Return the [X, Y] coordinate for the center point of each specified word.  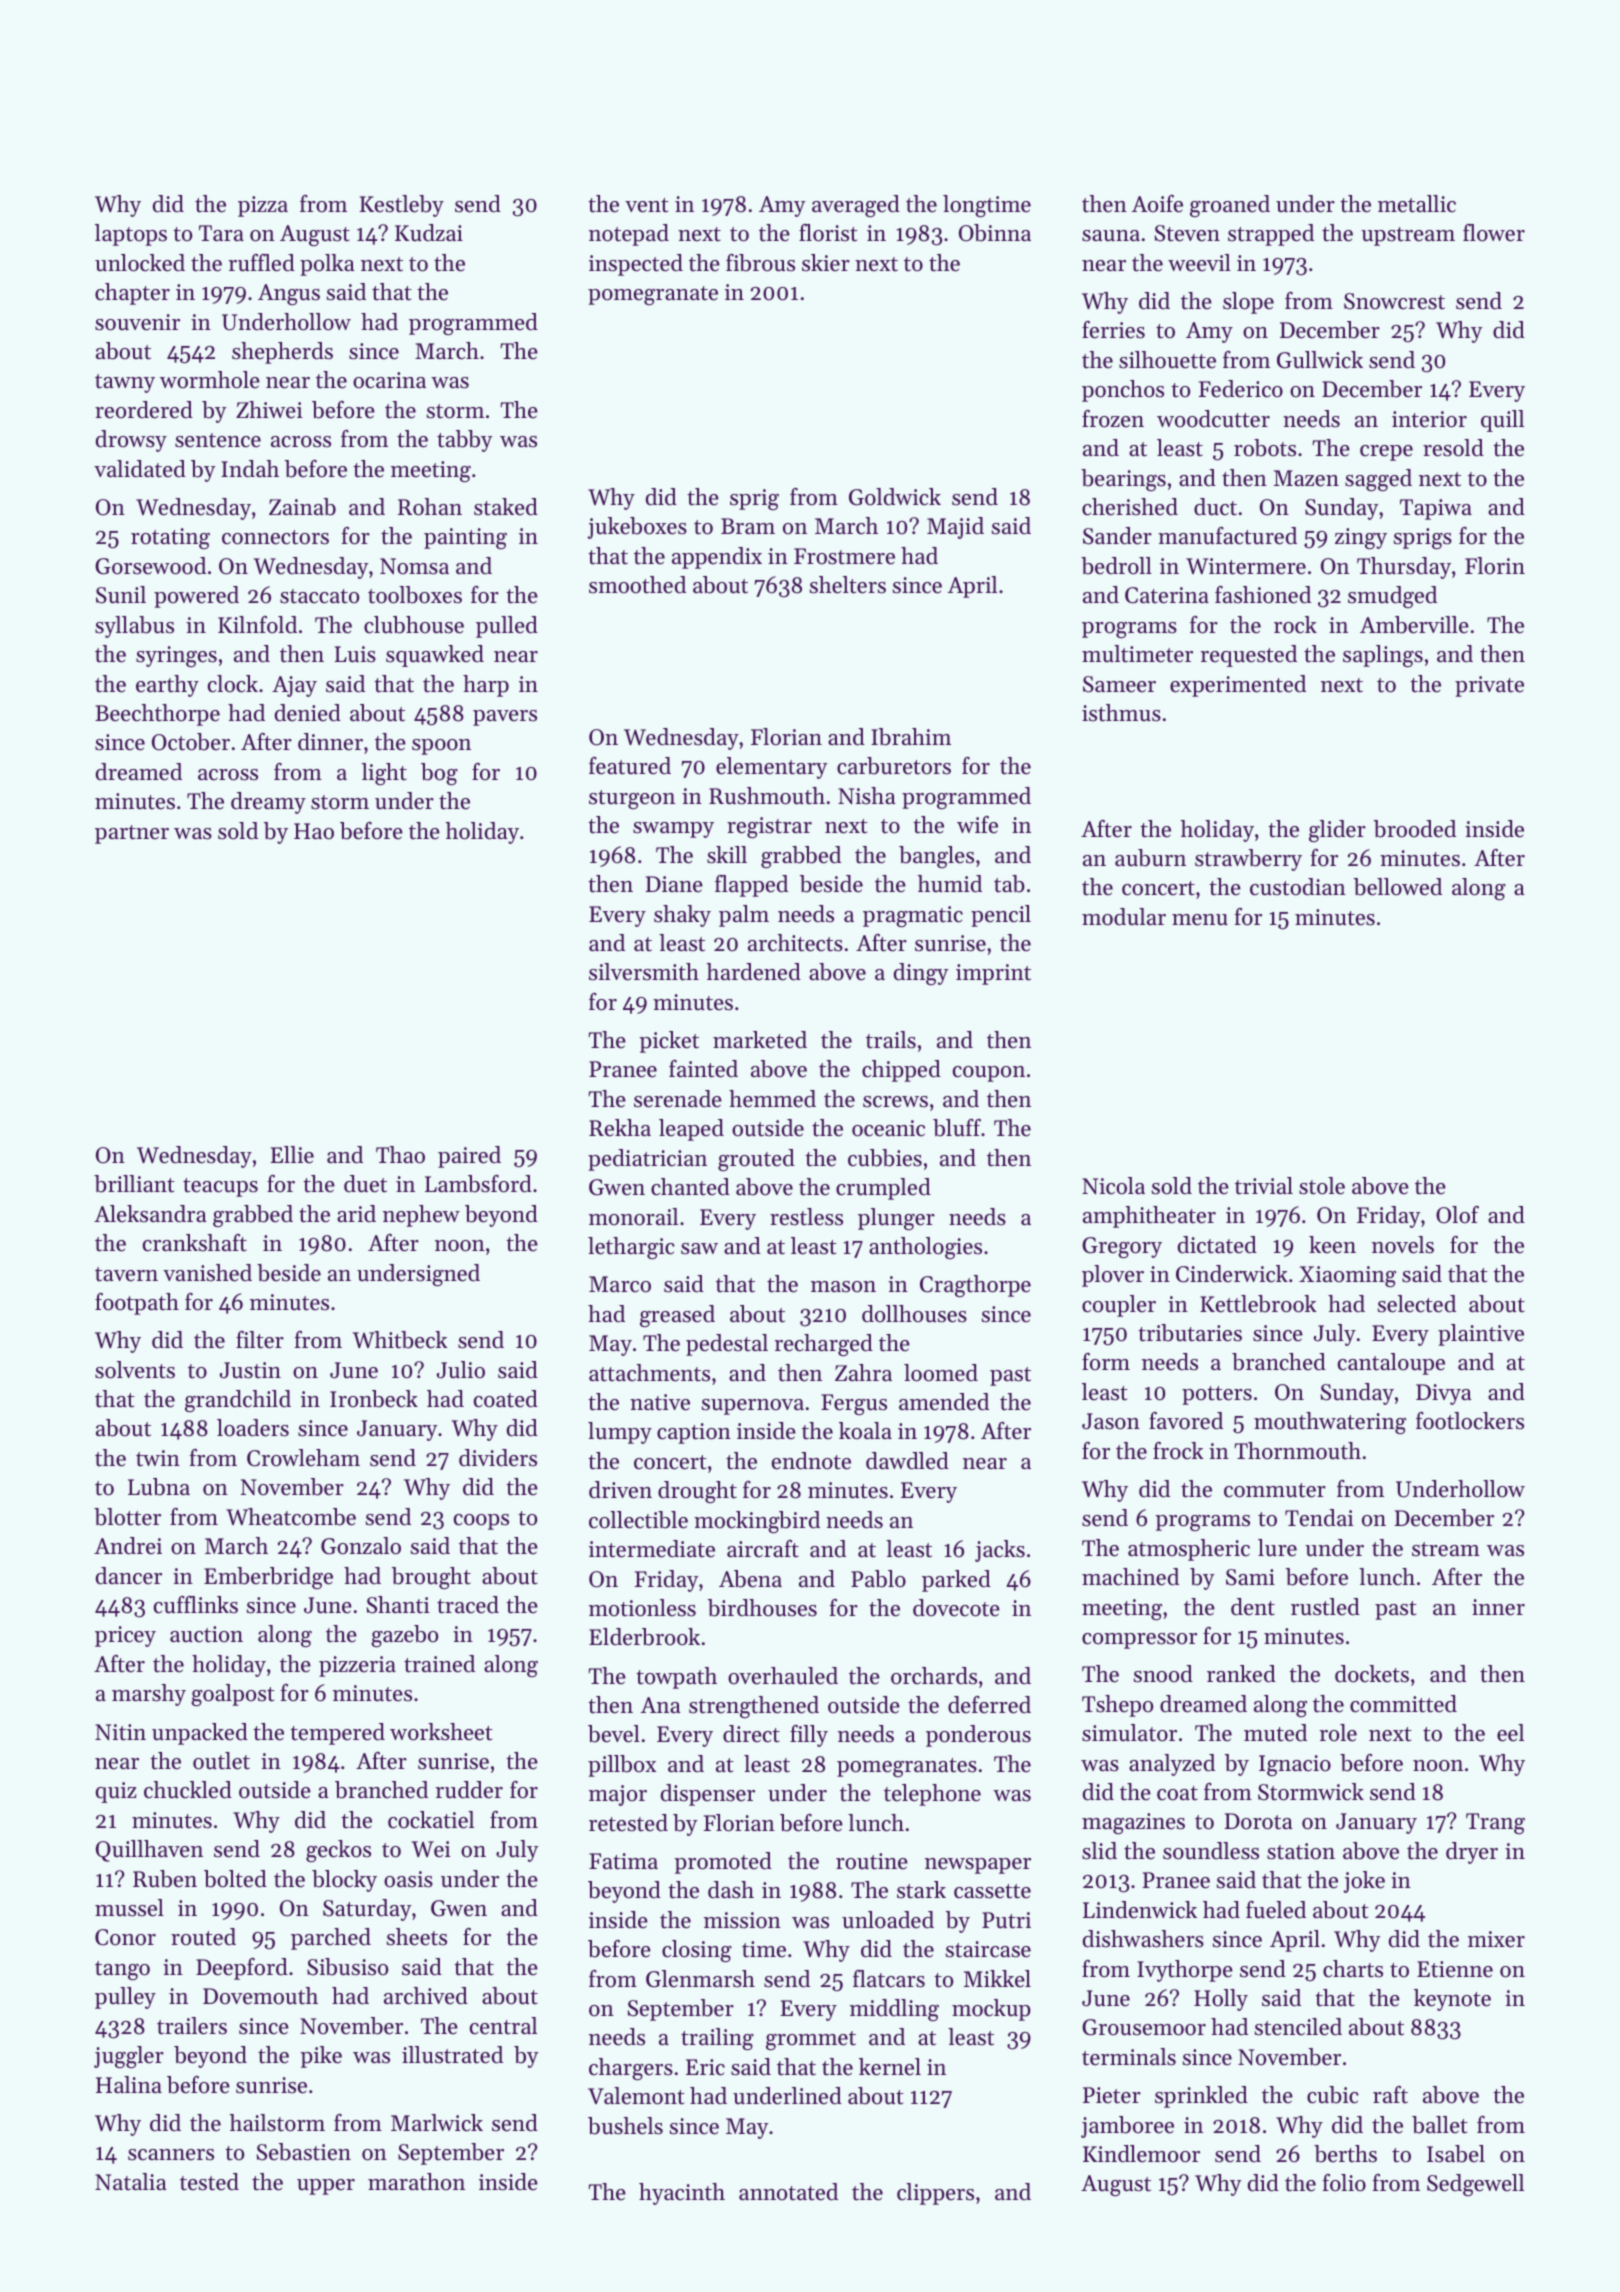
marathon [416, 2182]
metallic [1417, 204]
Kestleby [402, 206]
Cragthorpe [975, 1286]
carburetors [894, 766]
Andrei [128, 1546]
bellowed [1398, 887]
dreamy [268, 803]
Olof [1457, 1215]
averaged [856, 206]
